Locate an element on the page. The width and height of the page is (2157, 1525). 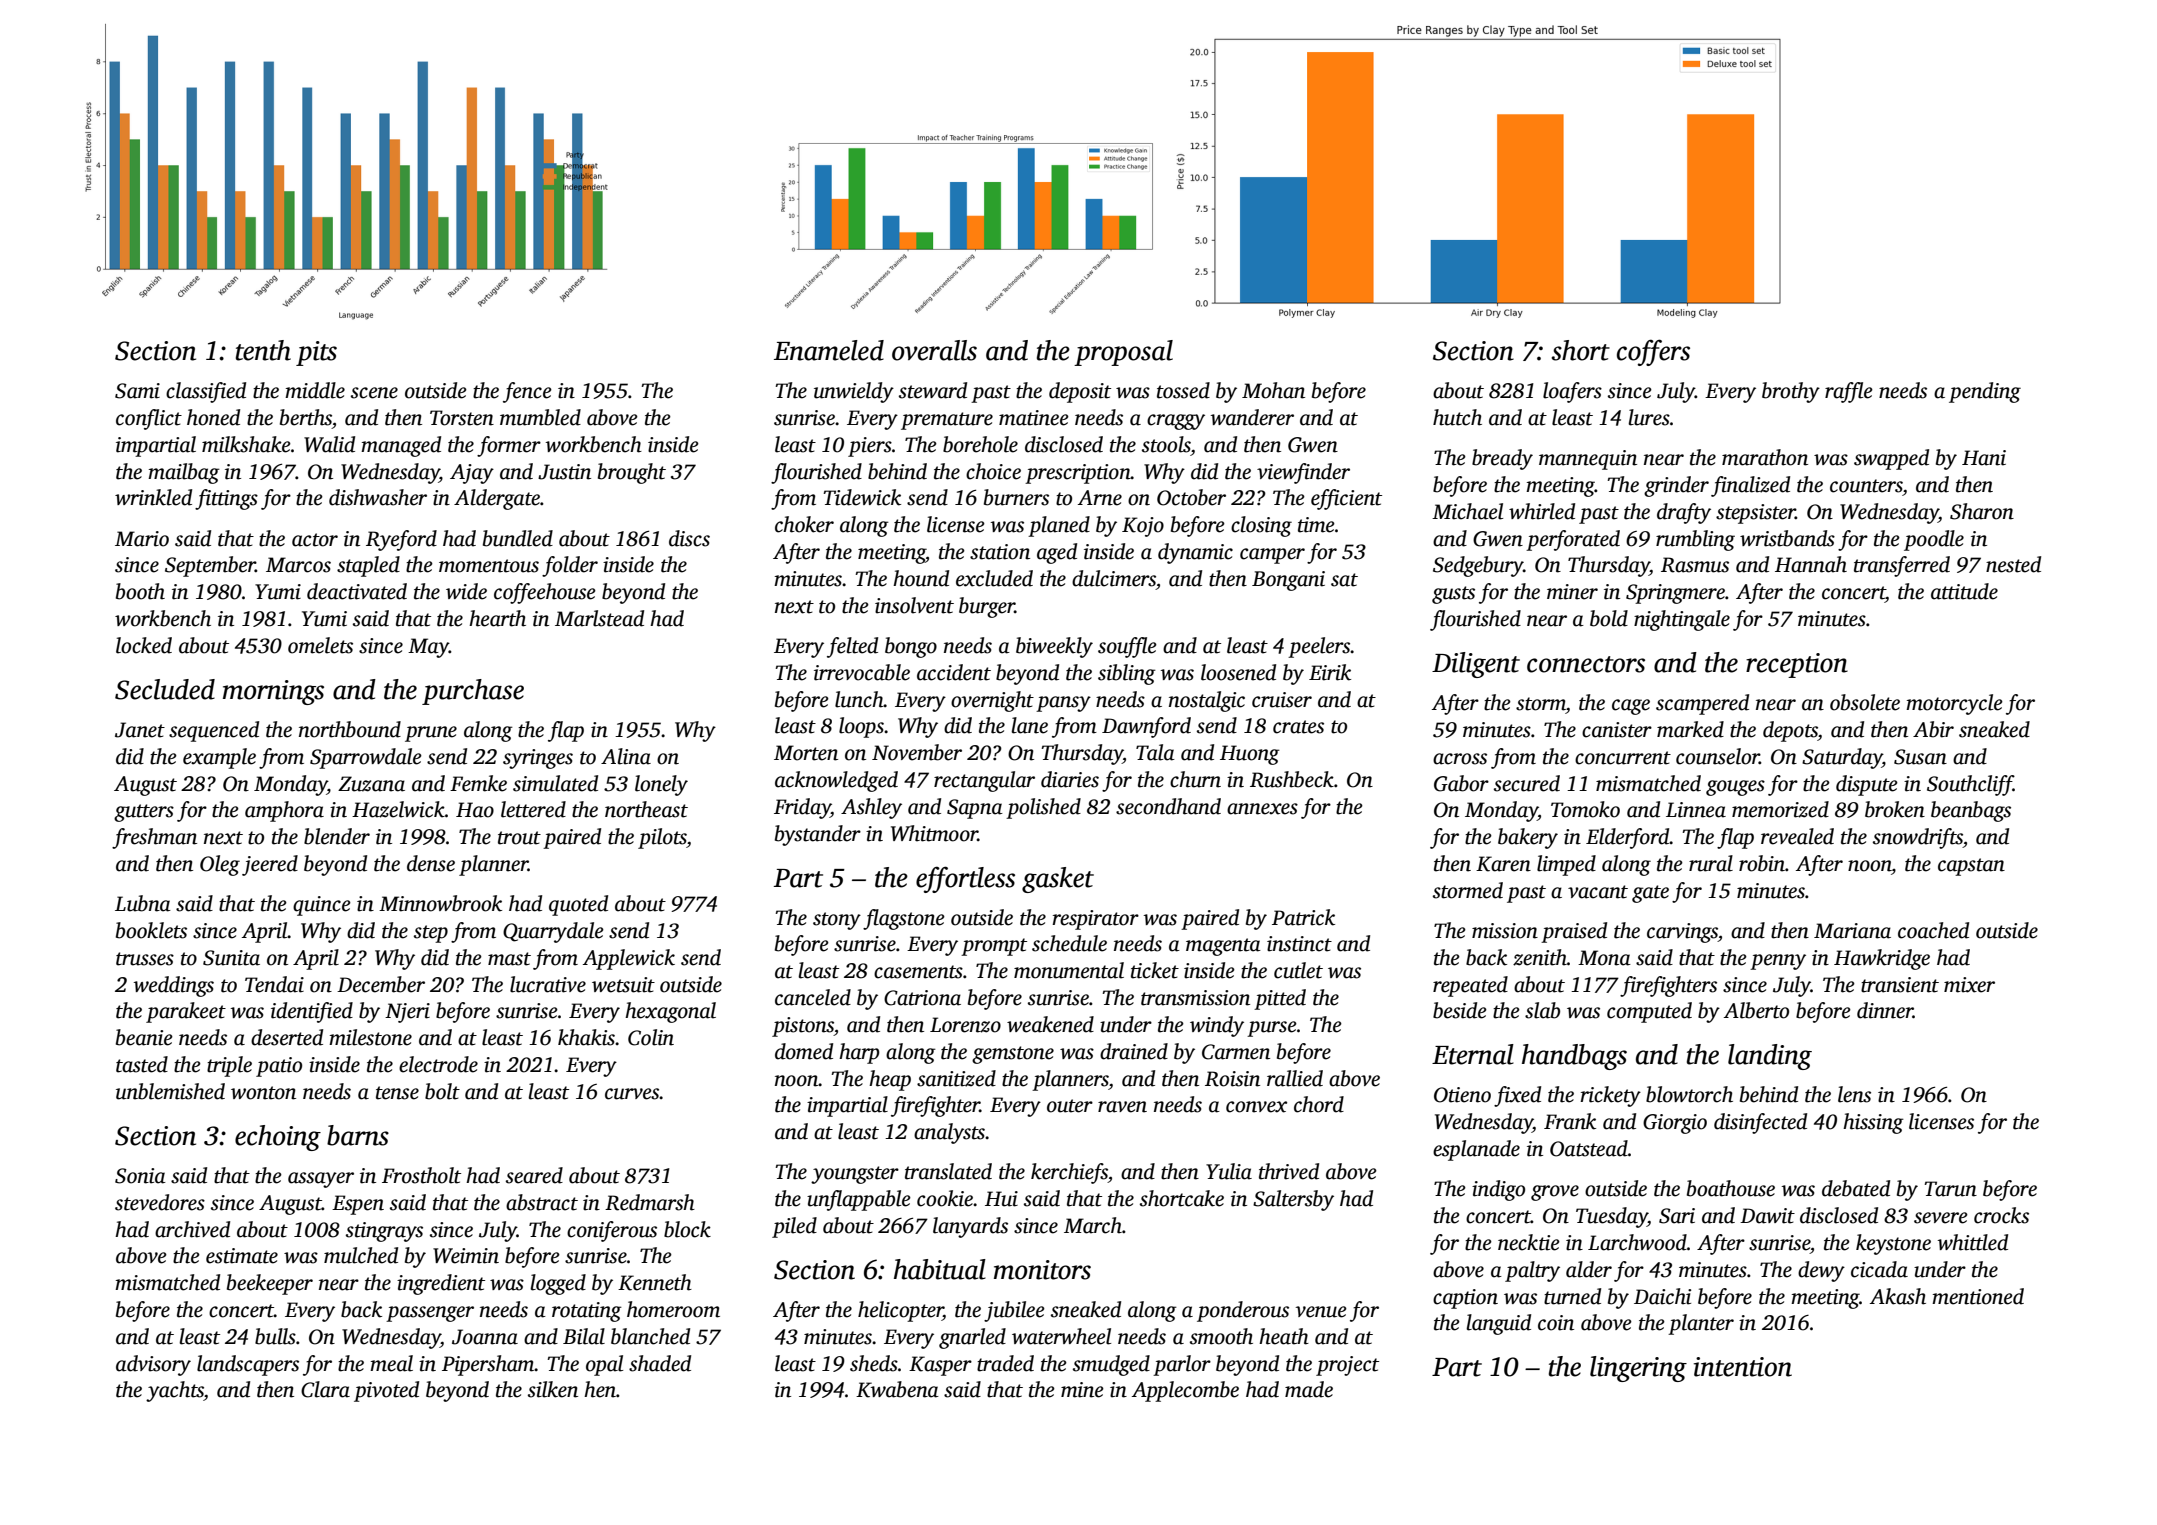
conflict is located at coordinates (149, 419).
